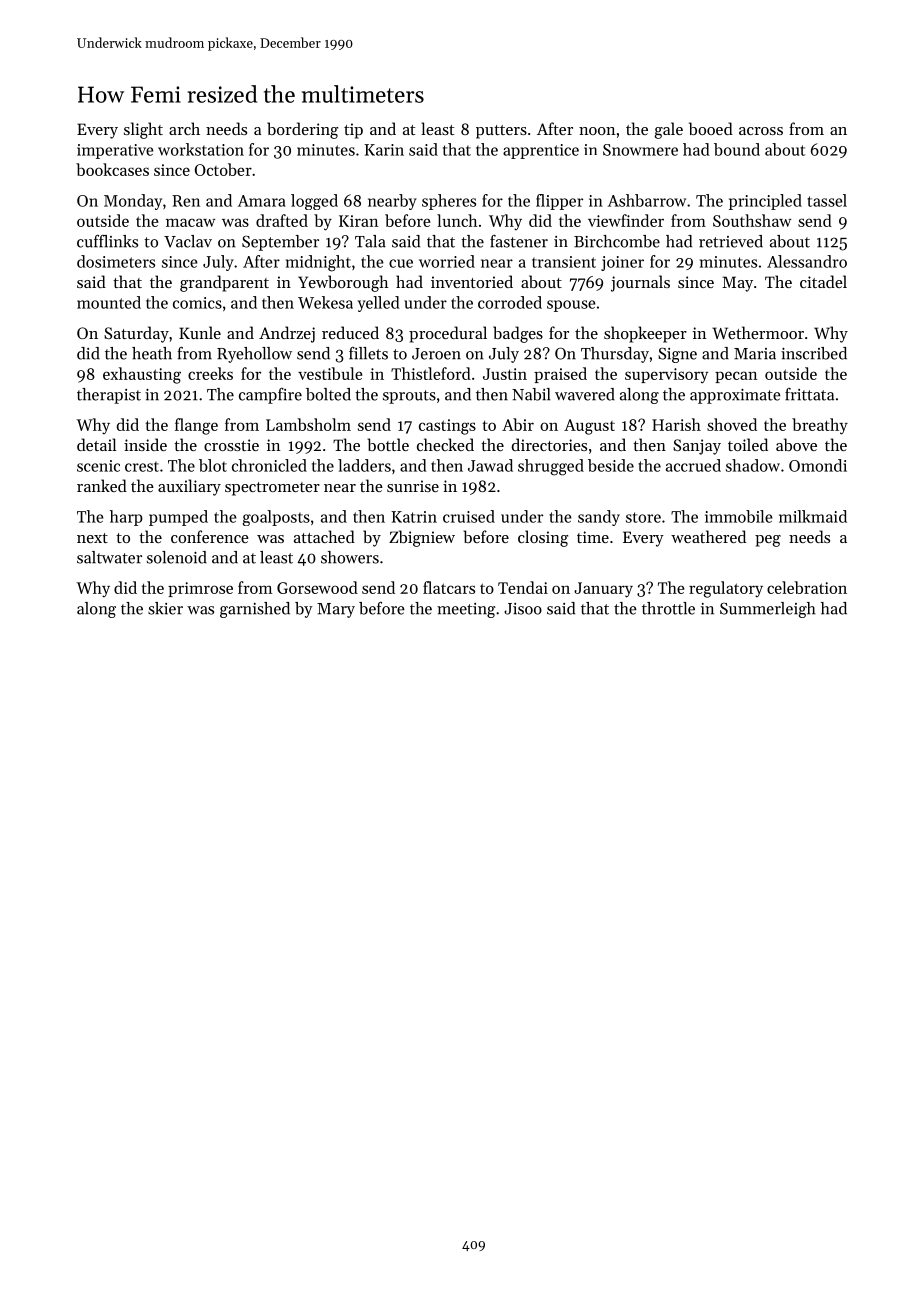  I want to click on saltwater, so click(109, 557).
